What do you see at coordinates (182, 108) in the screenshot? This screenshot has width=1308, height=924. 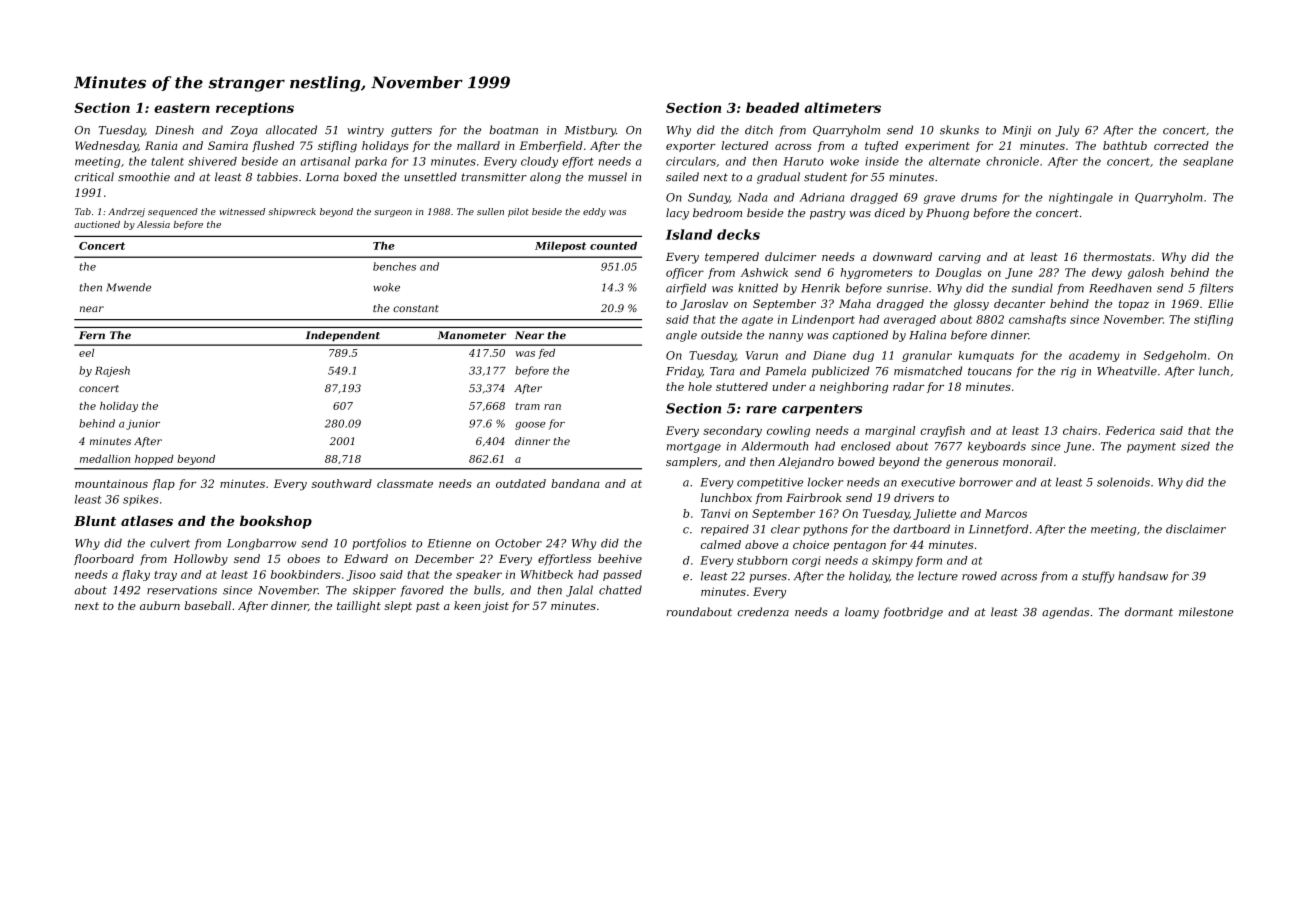 I see `eastern` at bounding box center [182, 108].
